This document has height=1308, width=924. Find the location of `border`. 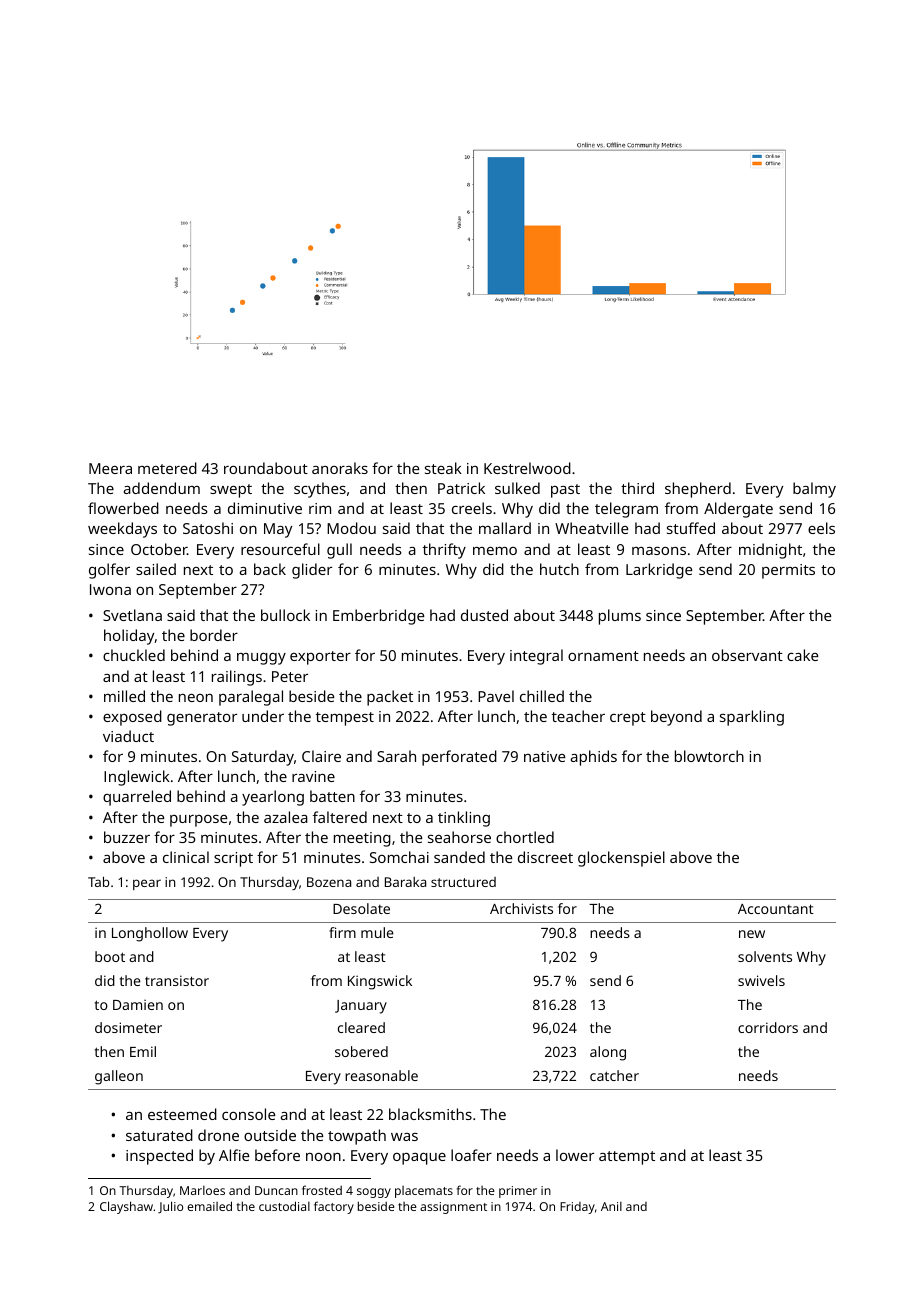

border is located at coordinates (214, 635).
